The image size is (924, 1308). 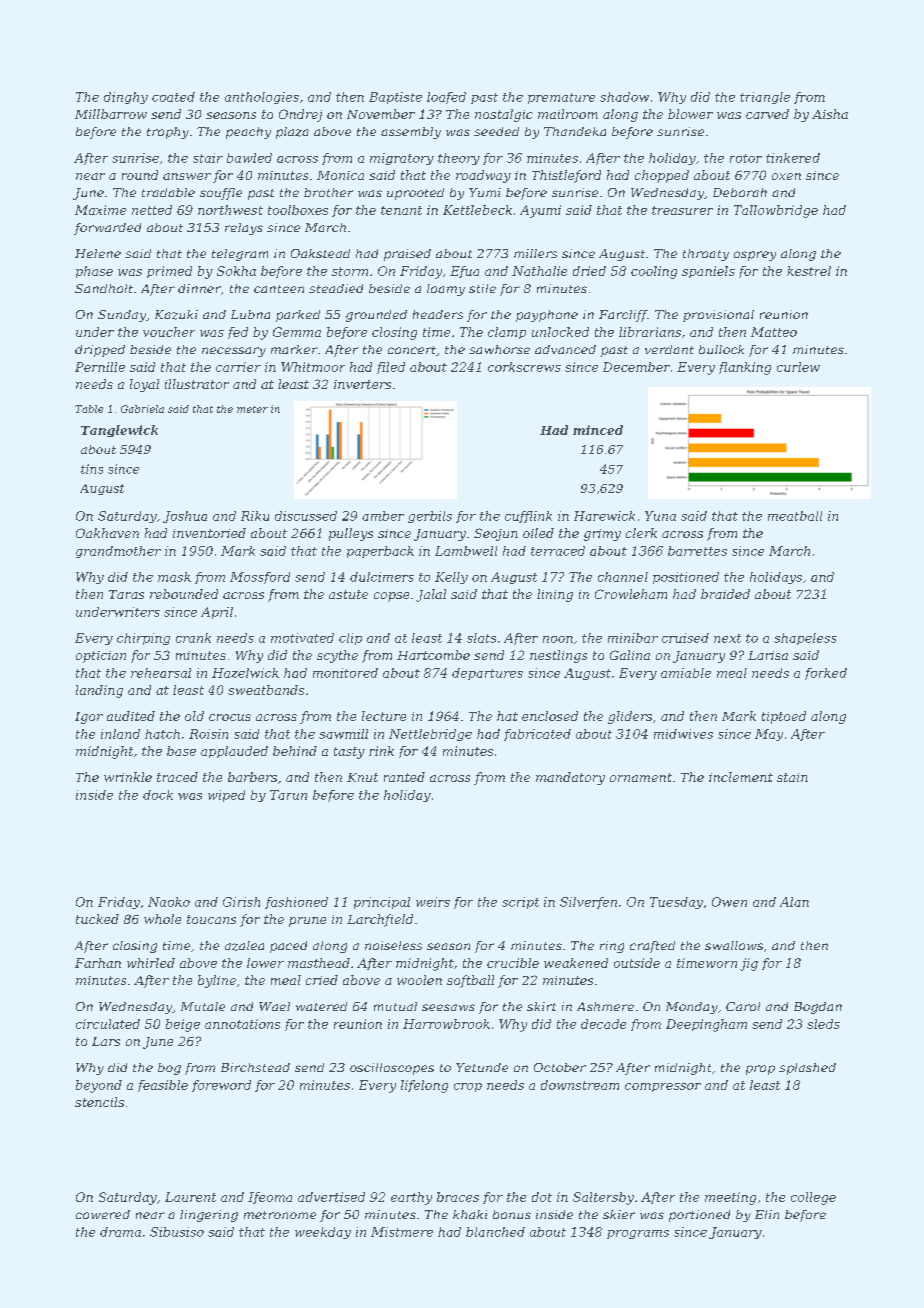 I want to click on copse, so click(x=391, y=597).
